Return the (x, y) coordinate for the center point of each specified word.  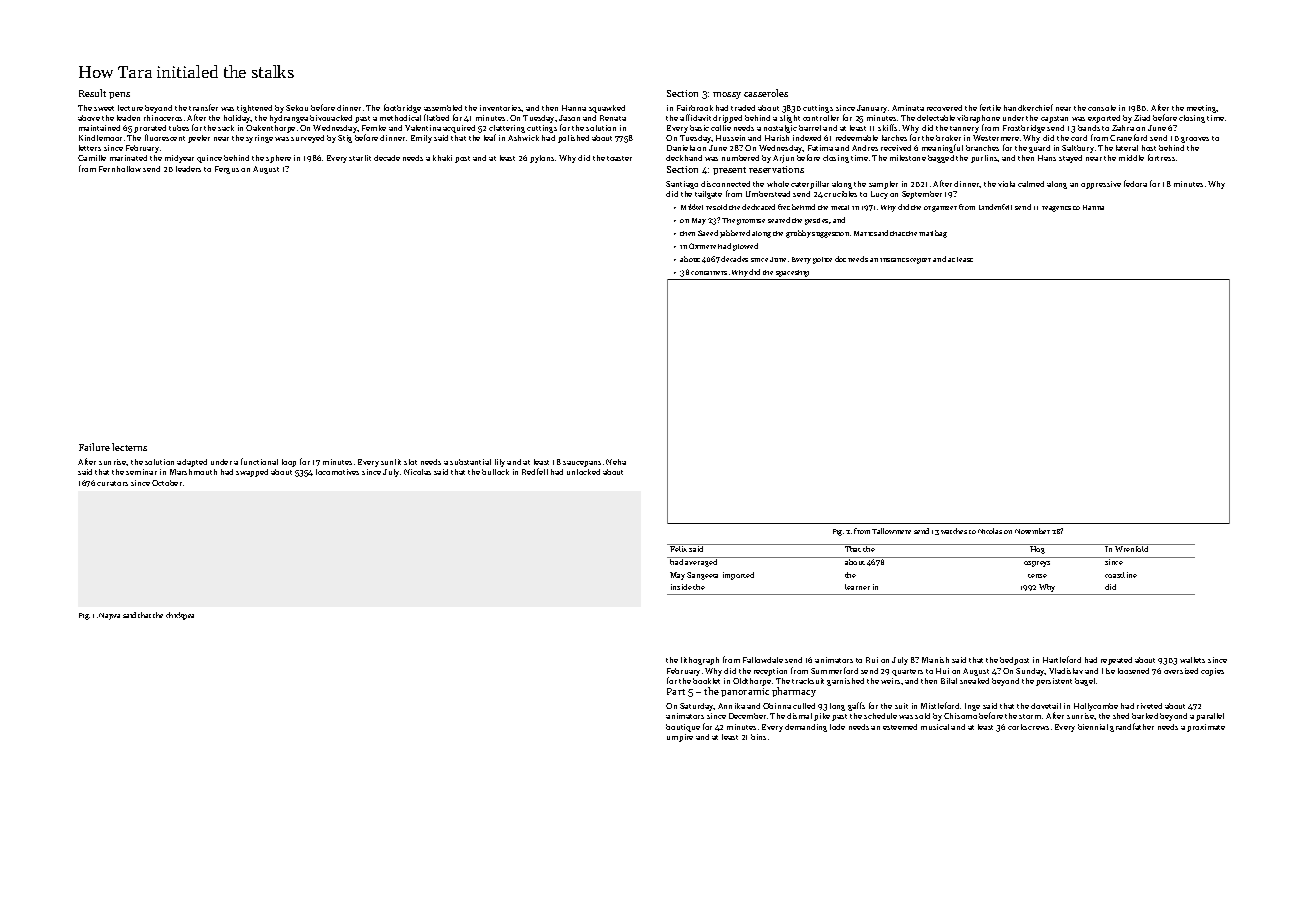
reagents (1056, 209)
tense (1037, 576)
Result (92, 93)
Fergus (227, 170)
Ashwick (523, 138)
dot (840, 259)
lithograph (700, 661)
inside (681, 587)
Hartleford (1062, 659)
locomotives (337, 472)
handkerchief (1028, 107)
